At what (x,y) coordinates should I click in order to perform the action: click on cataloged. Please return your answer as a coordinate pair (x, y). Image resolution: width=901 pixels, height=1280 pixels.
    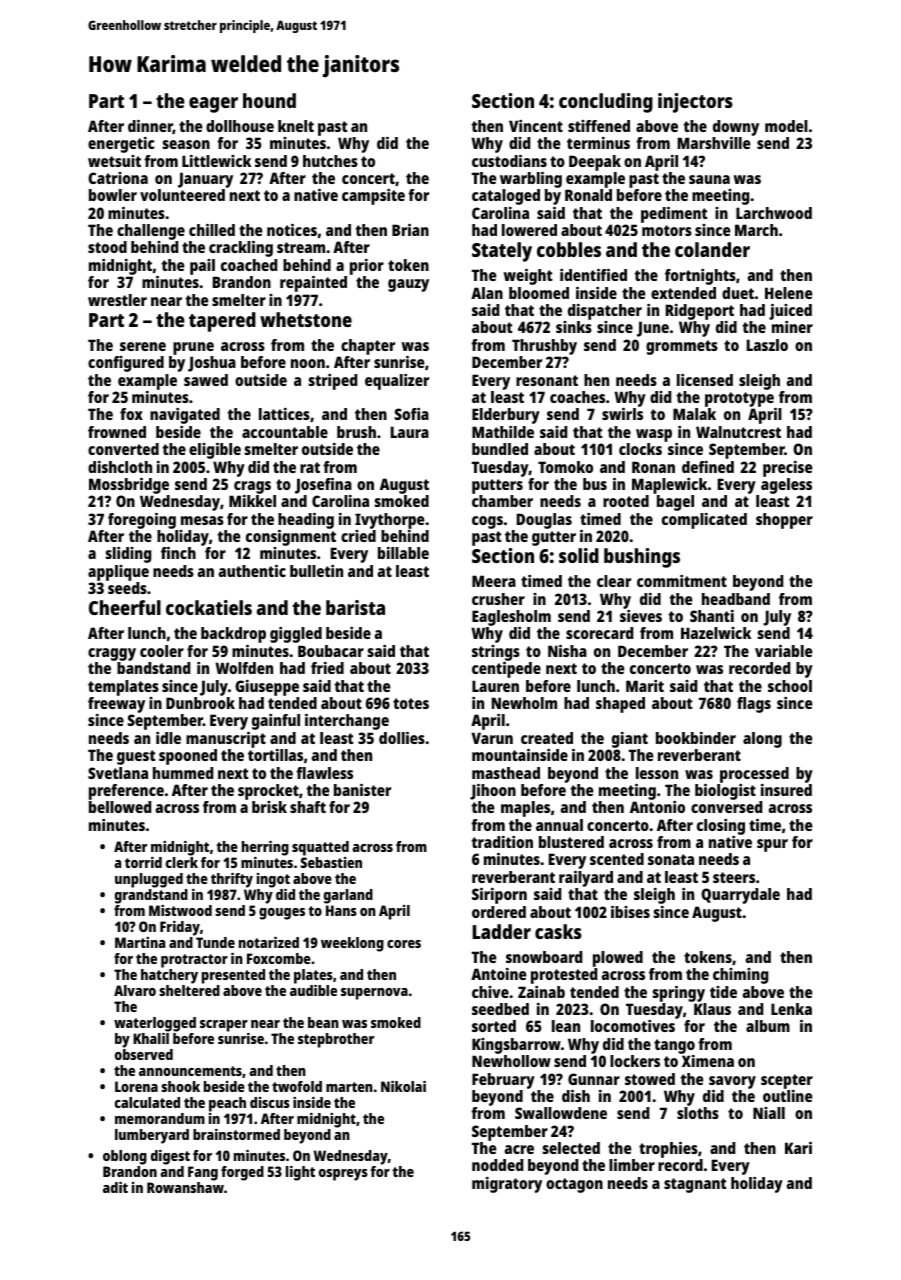
    Looking at the image, I should click on (506, 197).
